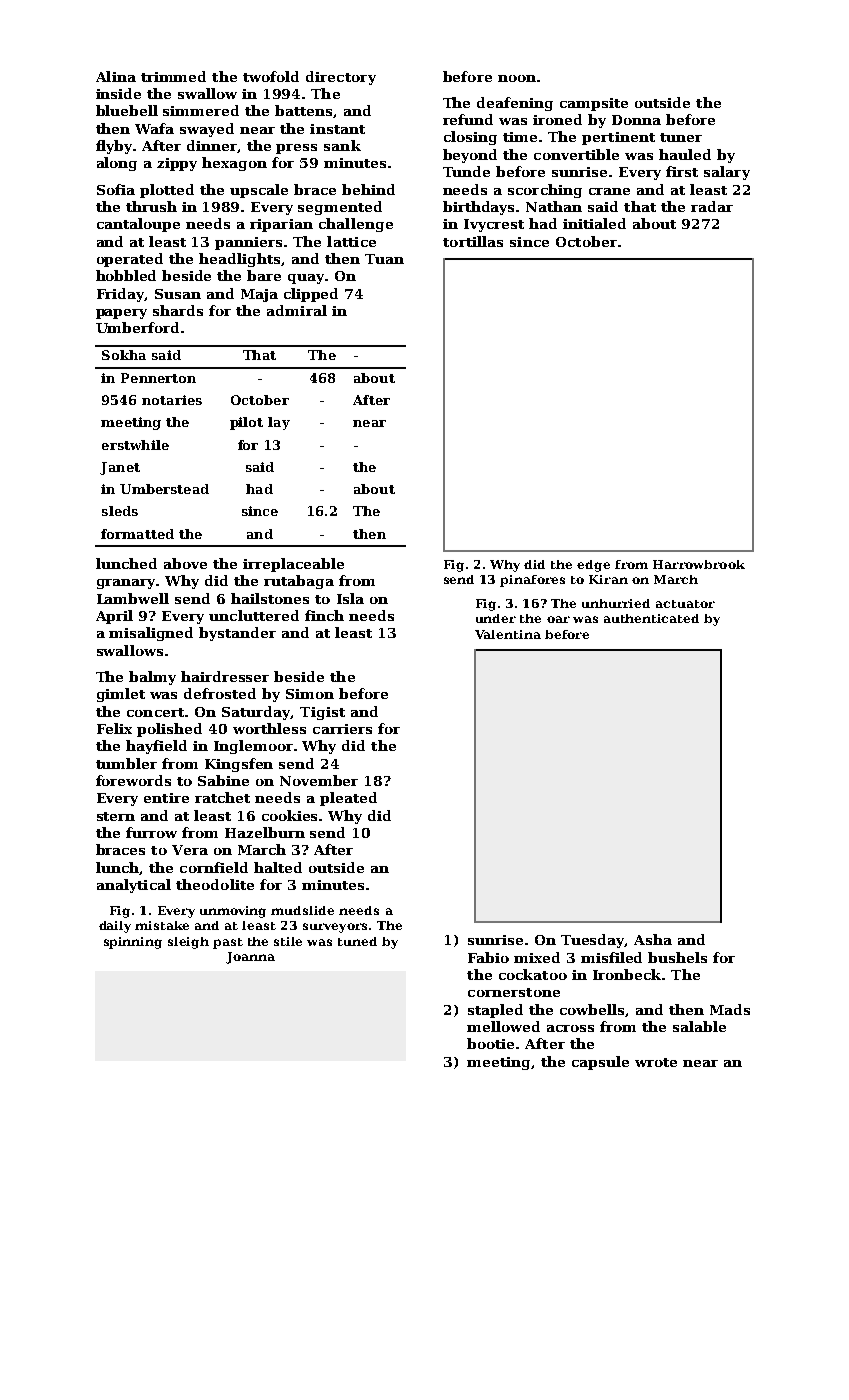 Image resolution: width=849 pixels, height=1400 pixels. Describe the element at coordinates (490, 1043) in the screenshot. I see `bootie` at that location.
